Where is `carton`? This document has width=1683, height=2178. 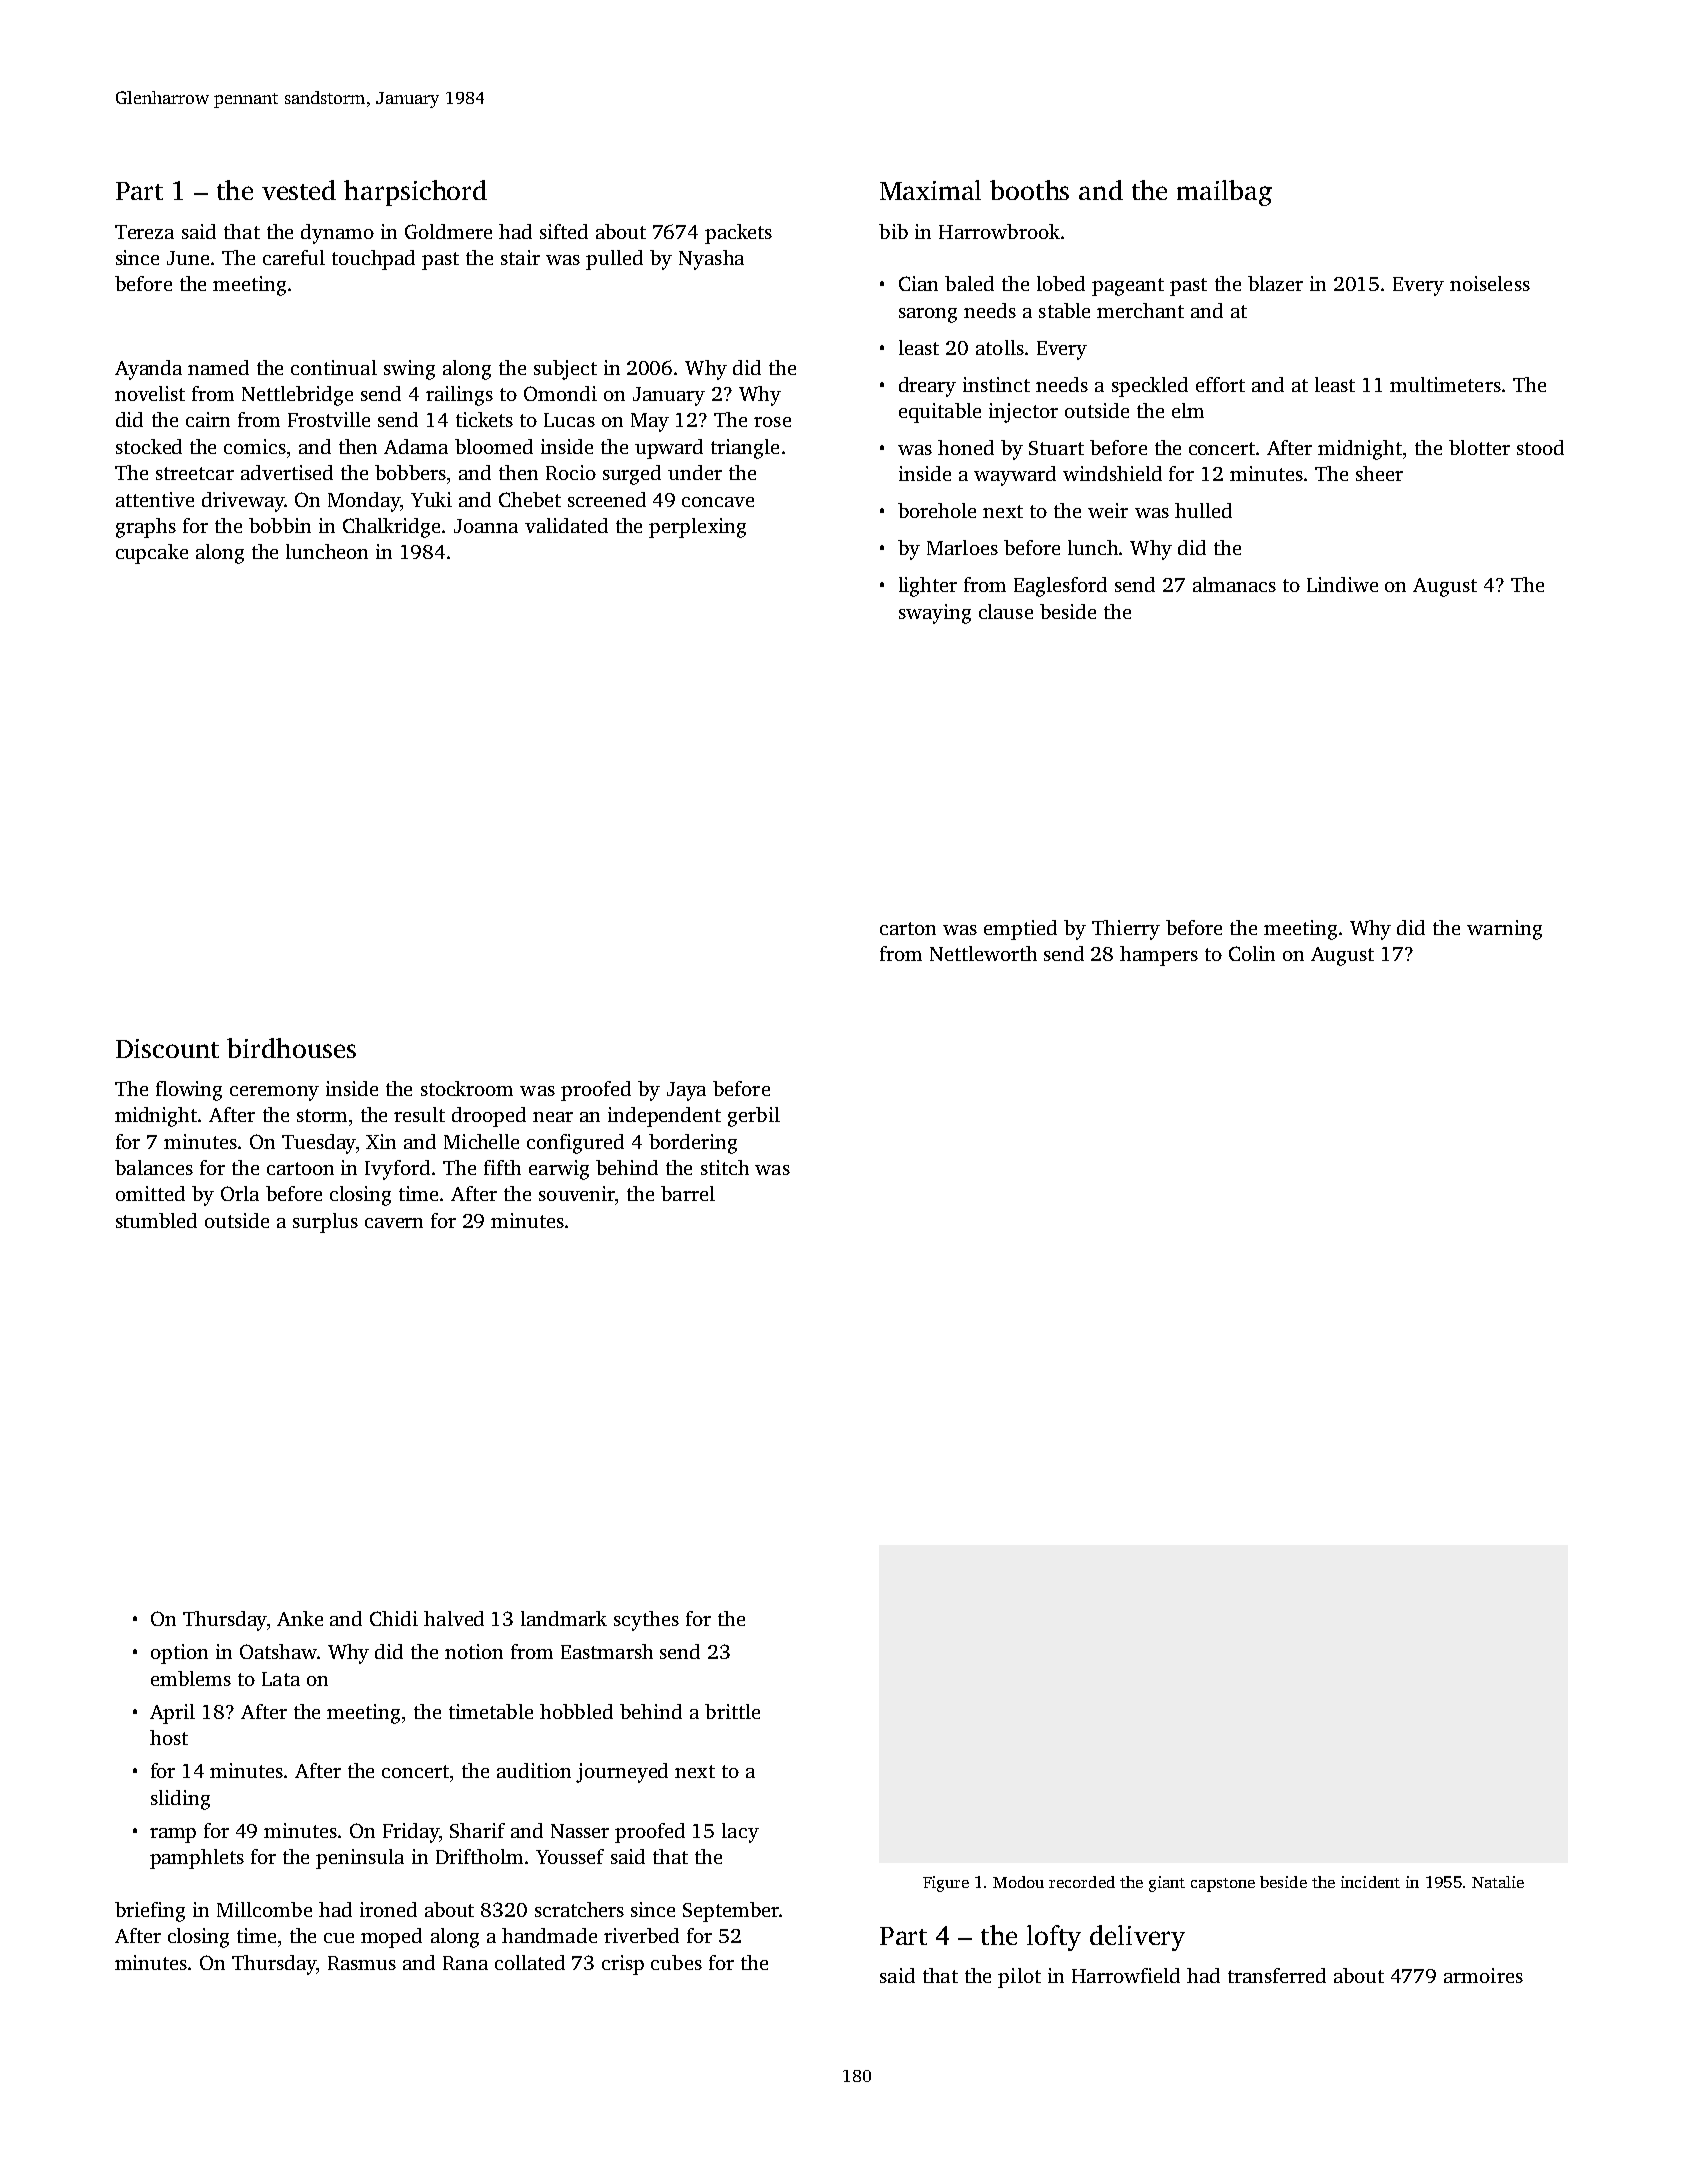 carton is located at coordinates (908, 928).
